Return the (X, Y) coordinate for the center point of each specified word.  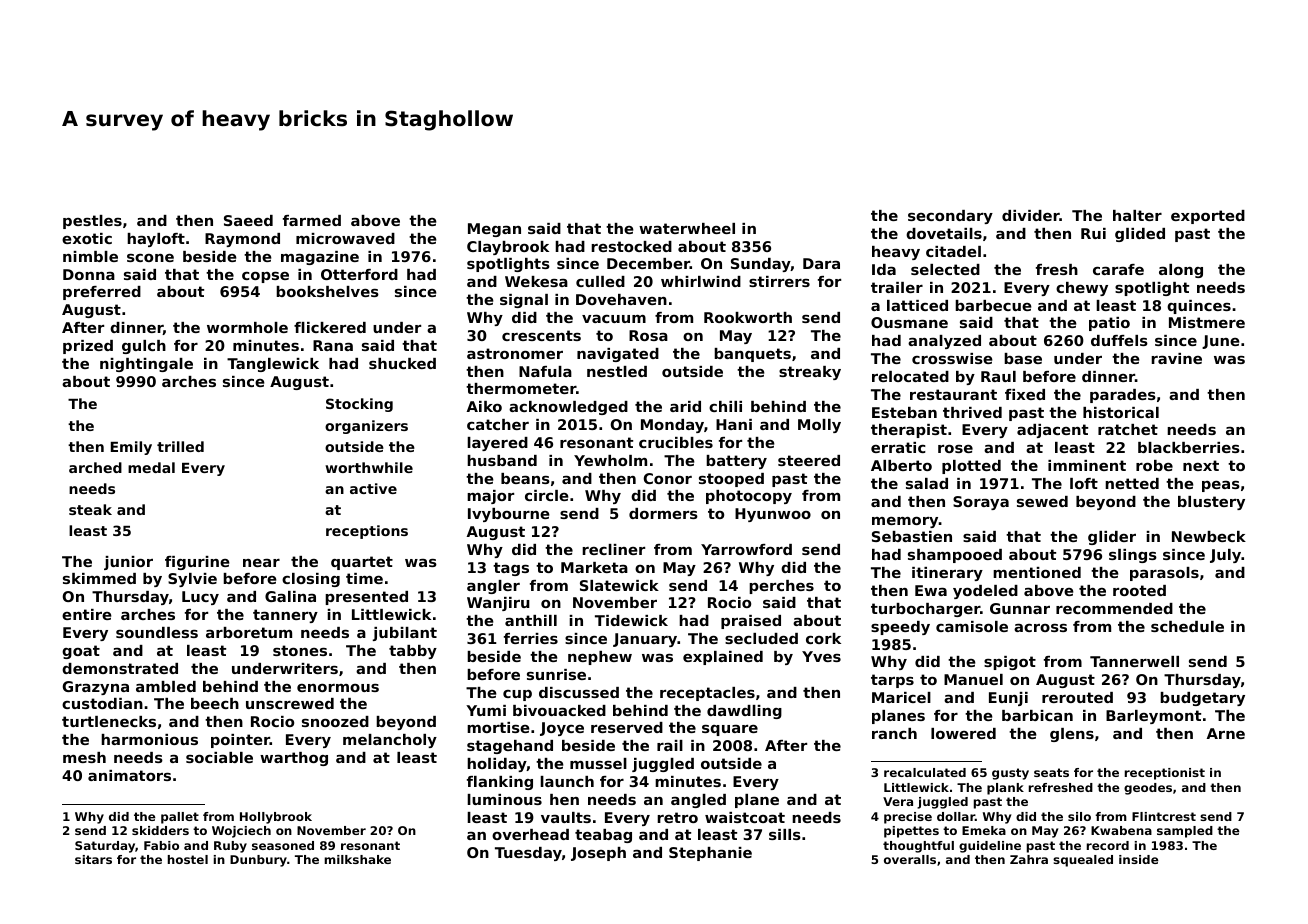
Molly (819, 426)
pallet (180, 818)
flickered (330, 327)
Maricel (901, 697)
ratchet (1128, 429)
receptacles (707, 694)
